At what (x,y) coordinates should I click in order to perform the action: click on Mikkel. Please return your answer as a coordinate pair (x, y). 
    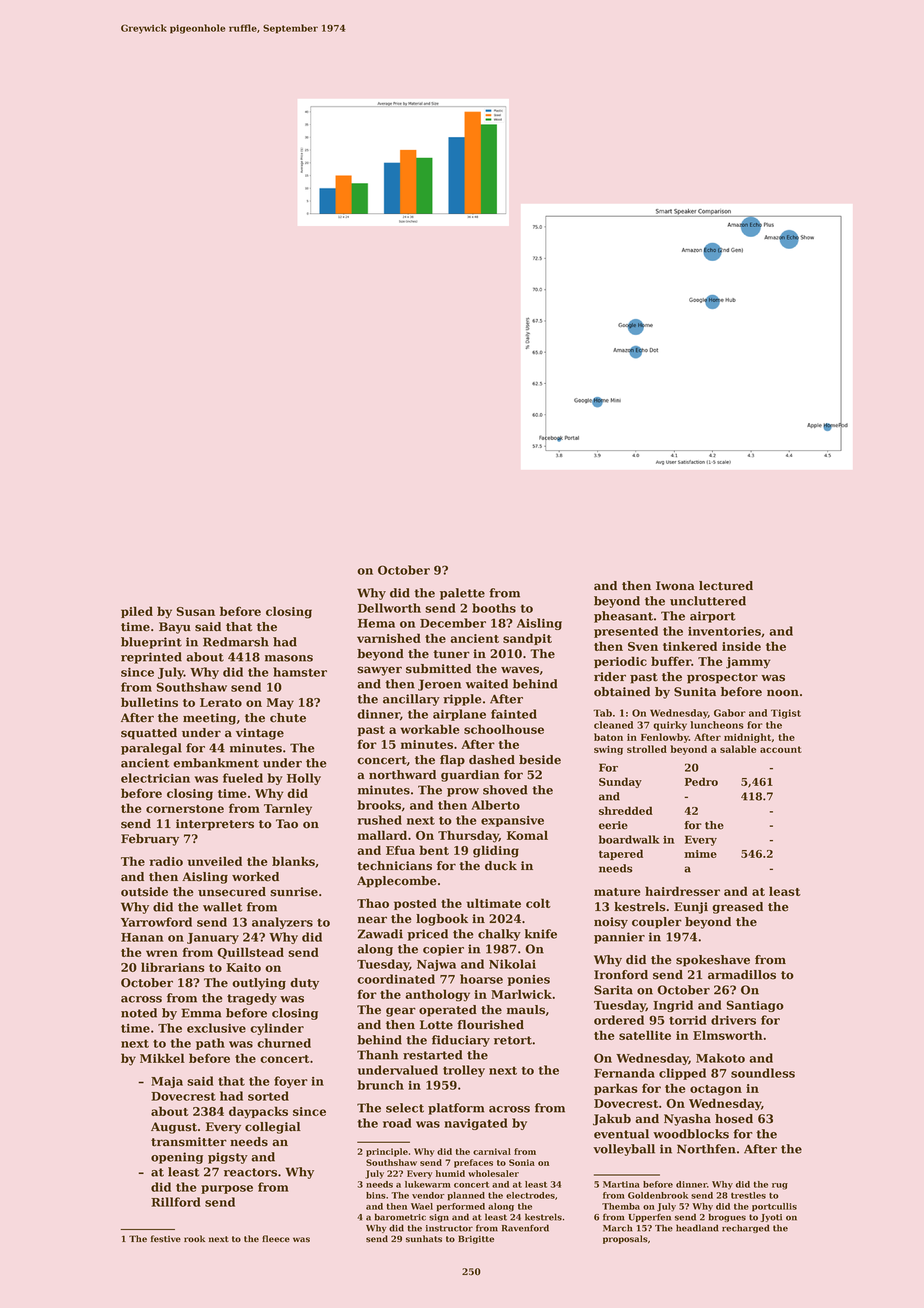
    Looking at the image, I should click on (162, 1058).
